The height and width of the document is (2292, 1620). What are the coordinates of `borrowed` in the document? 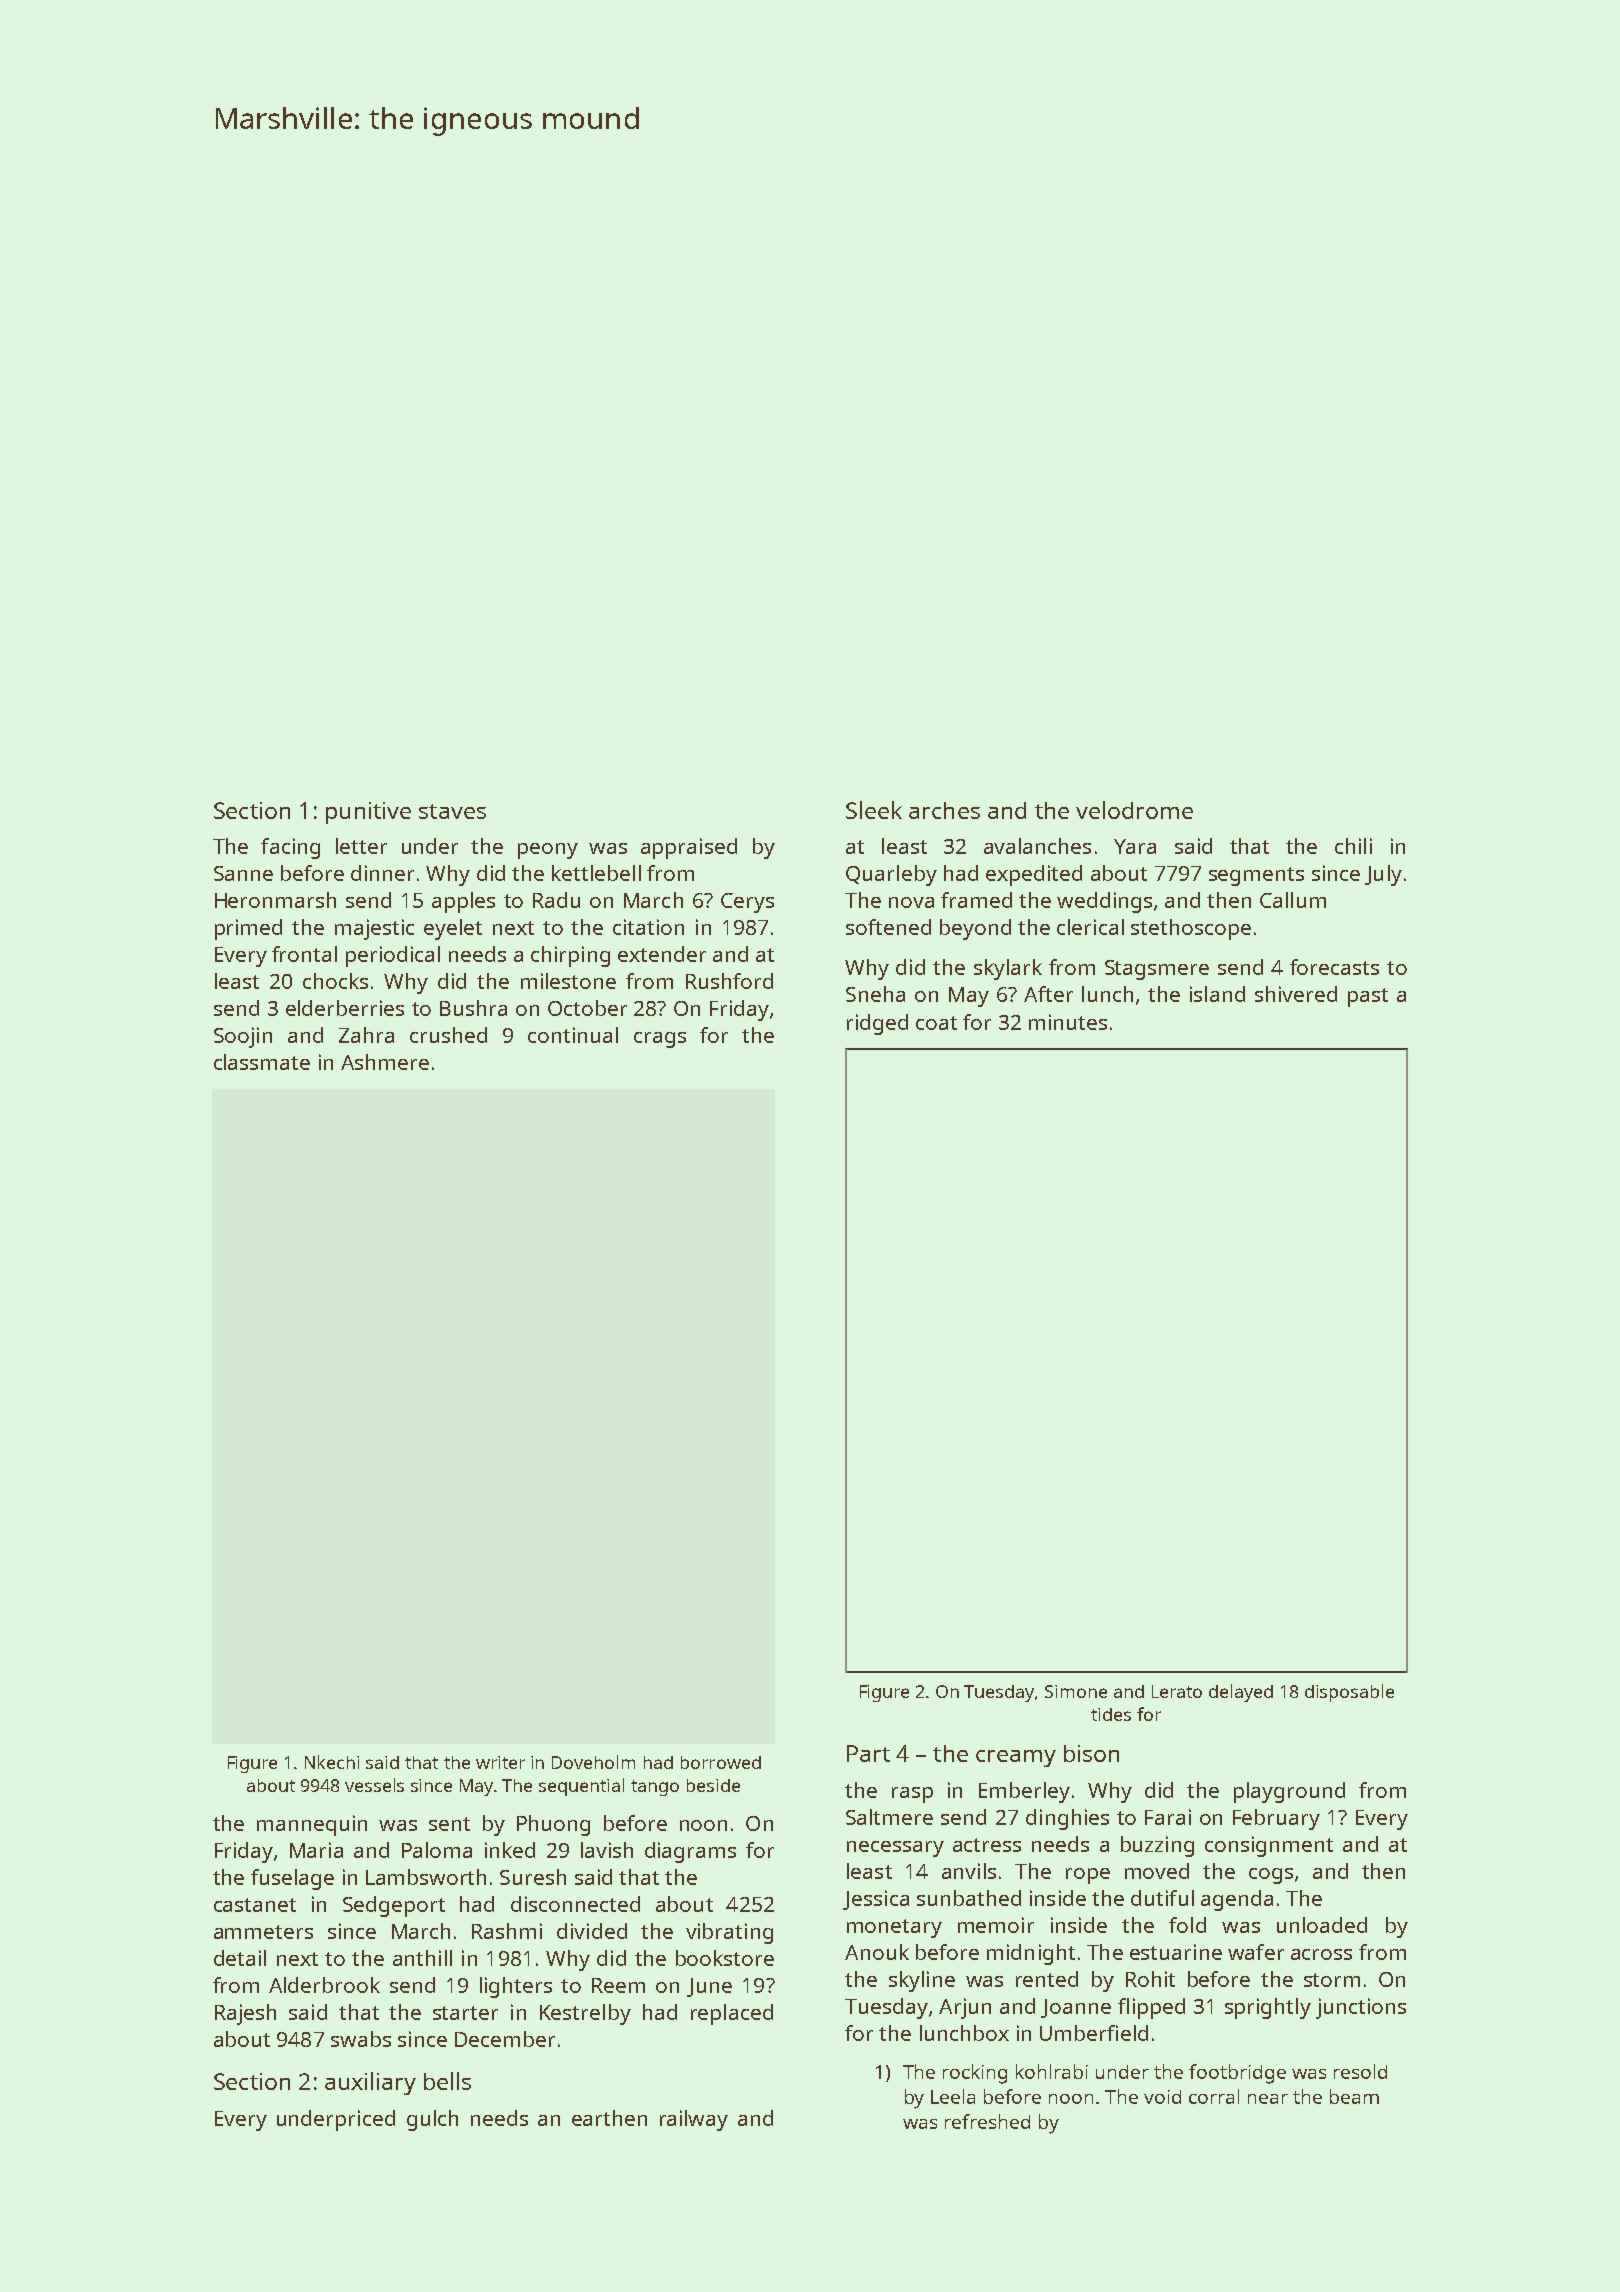 It's located at (721, 1762).
